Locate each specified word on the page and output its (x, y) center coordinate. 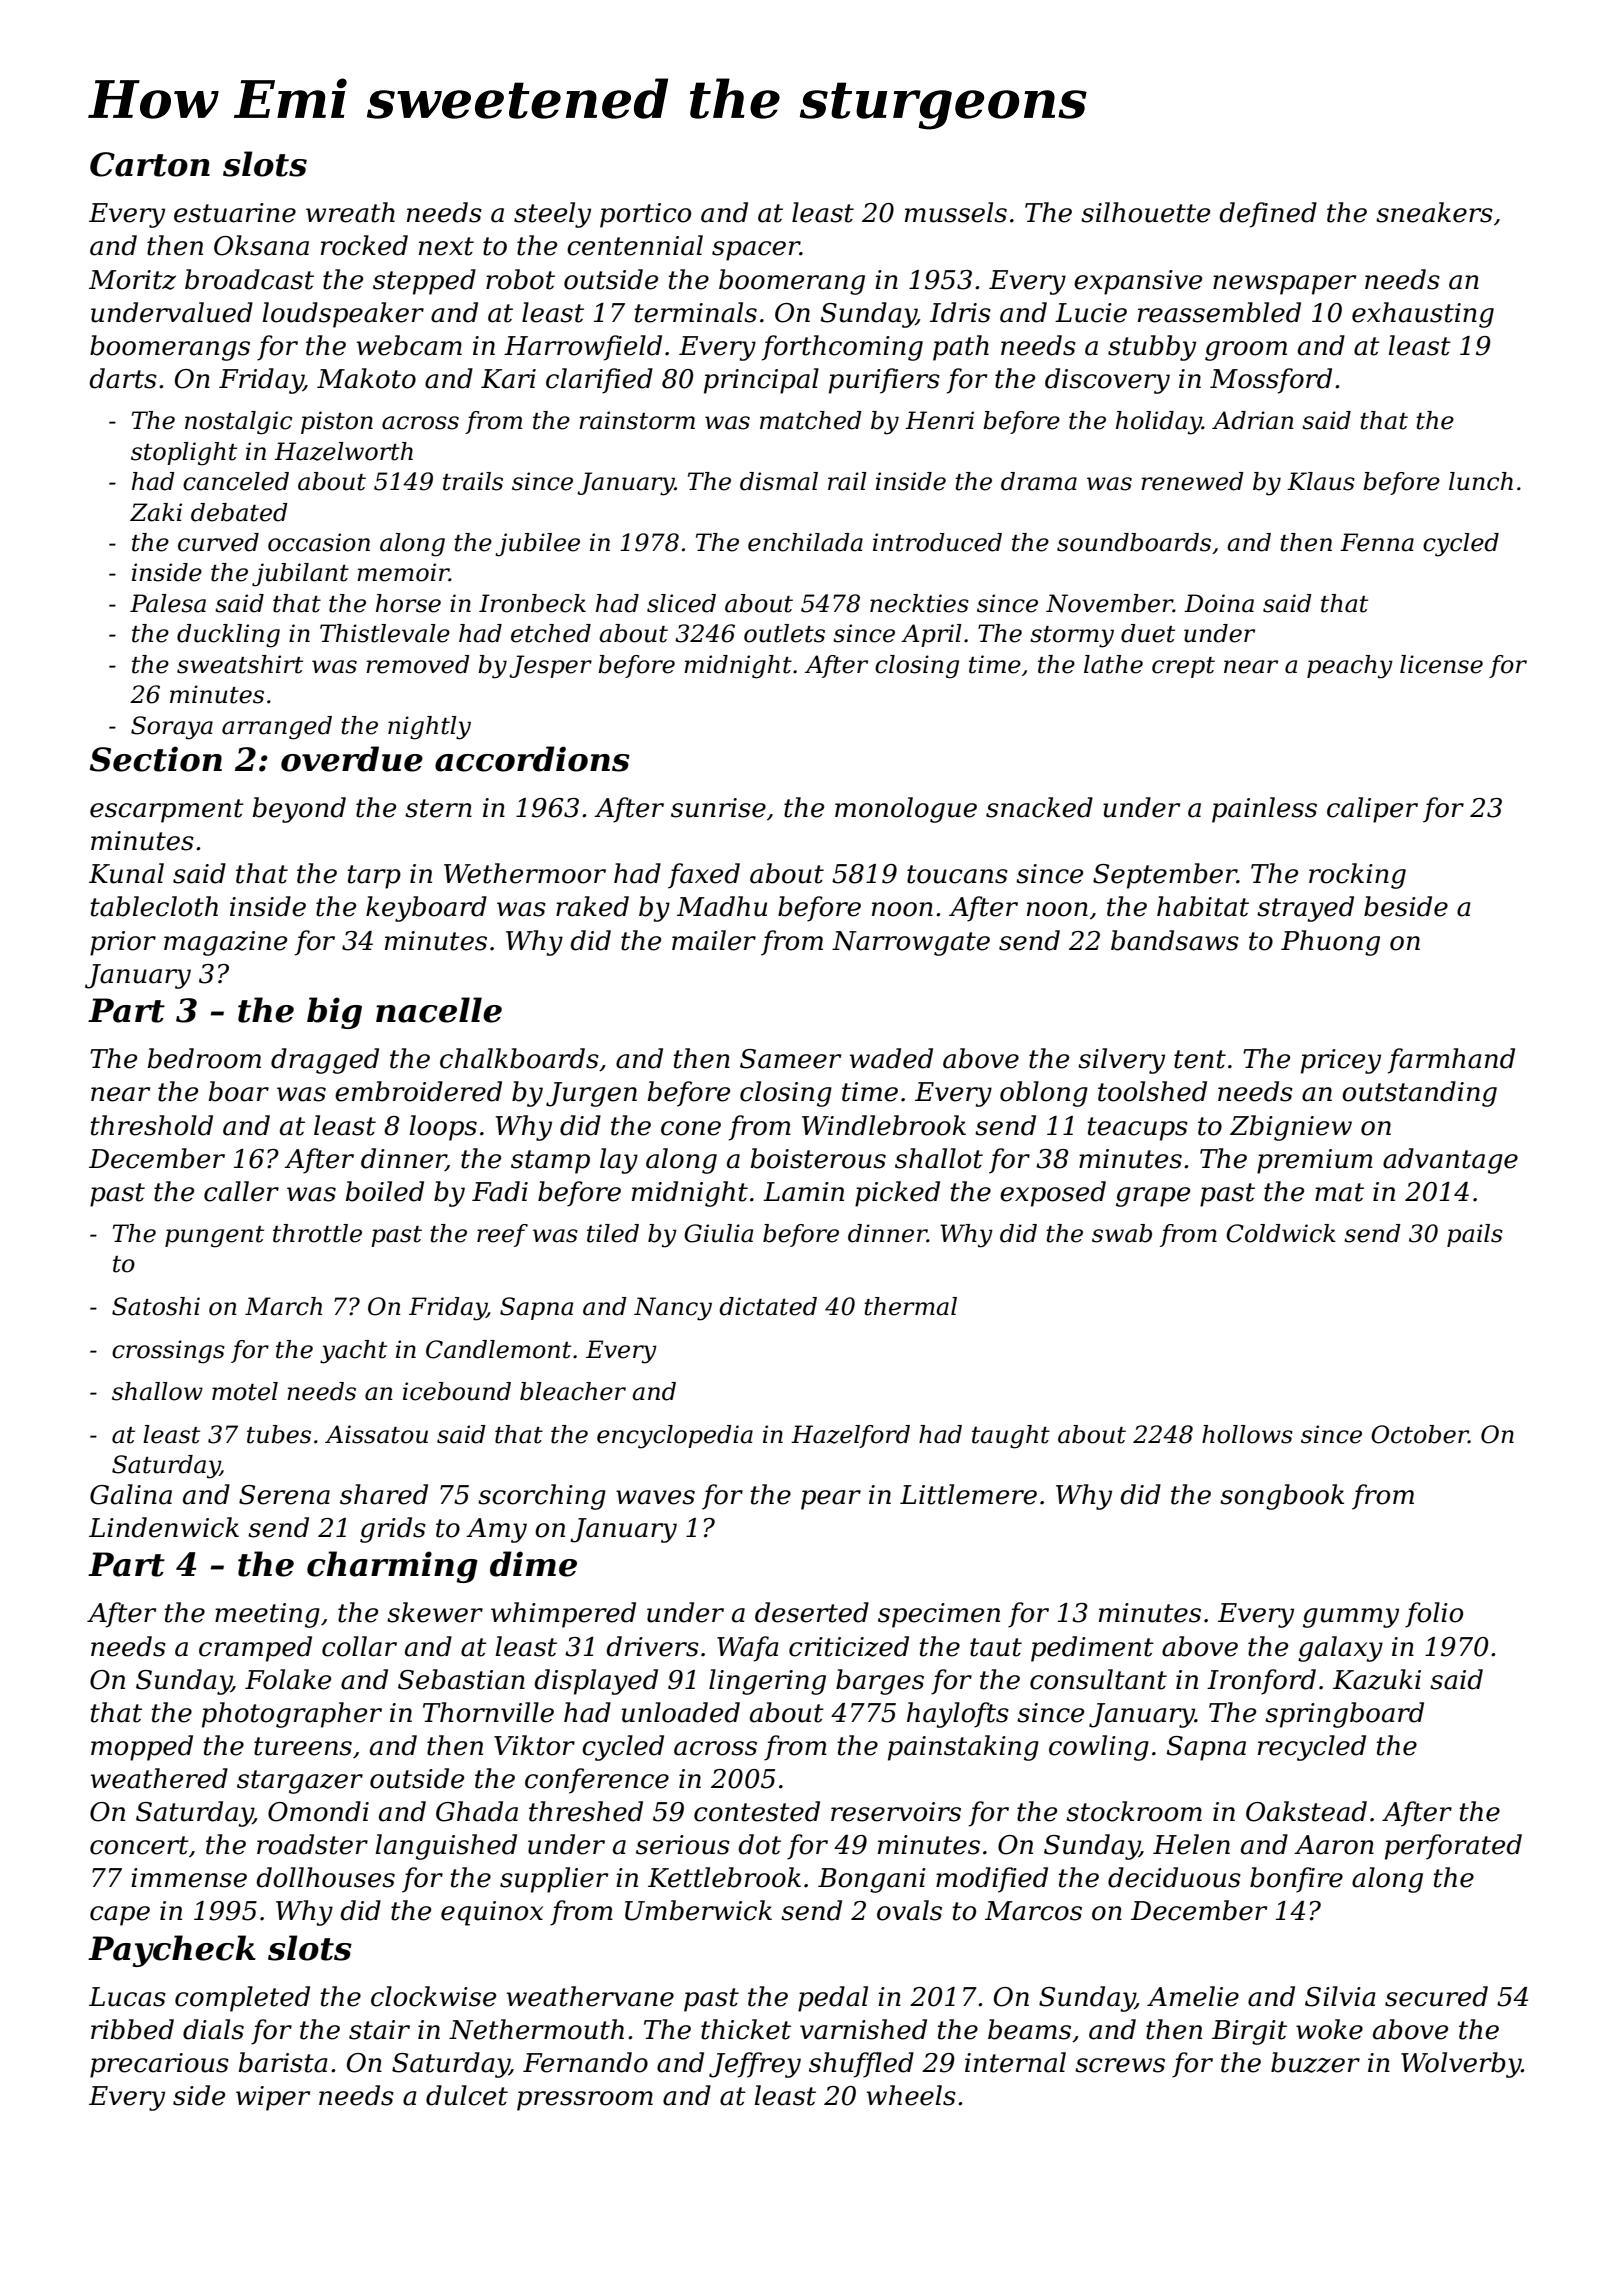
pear (831, 1500)
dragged (325, 1061)
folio (1434, 1615)
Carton (150, 164)
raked (592, 906)
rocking (1357, 876)
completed (242, 1999)
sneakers (1434, 212)
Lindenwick (164, 1527)
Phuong (1330, 943)
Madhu (722, 906)
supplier (554, 1880)
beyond (299, 810)
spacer (756, 251)
